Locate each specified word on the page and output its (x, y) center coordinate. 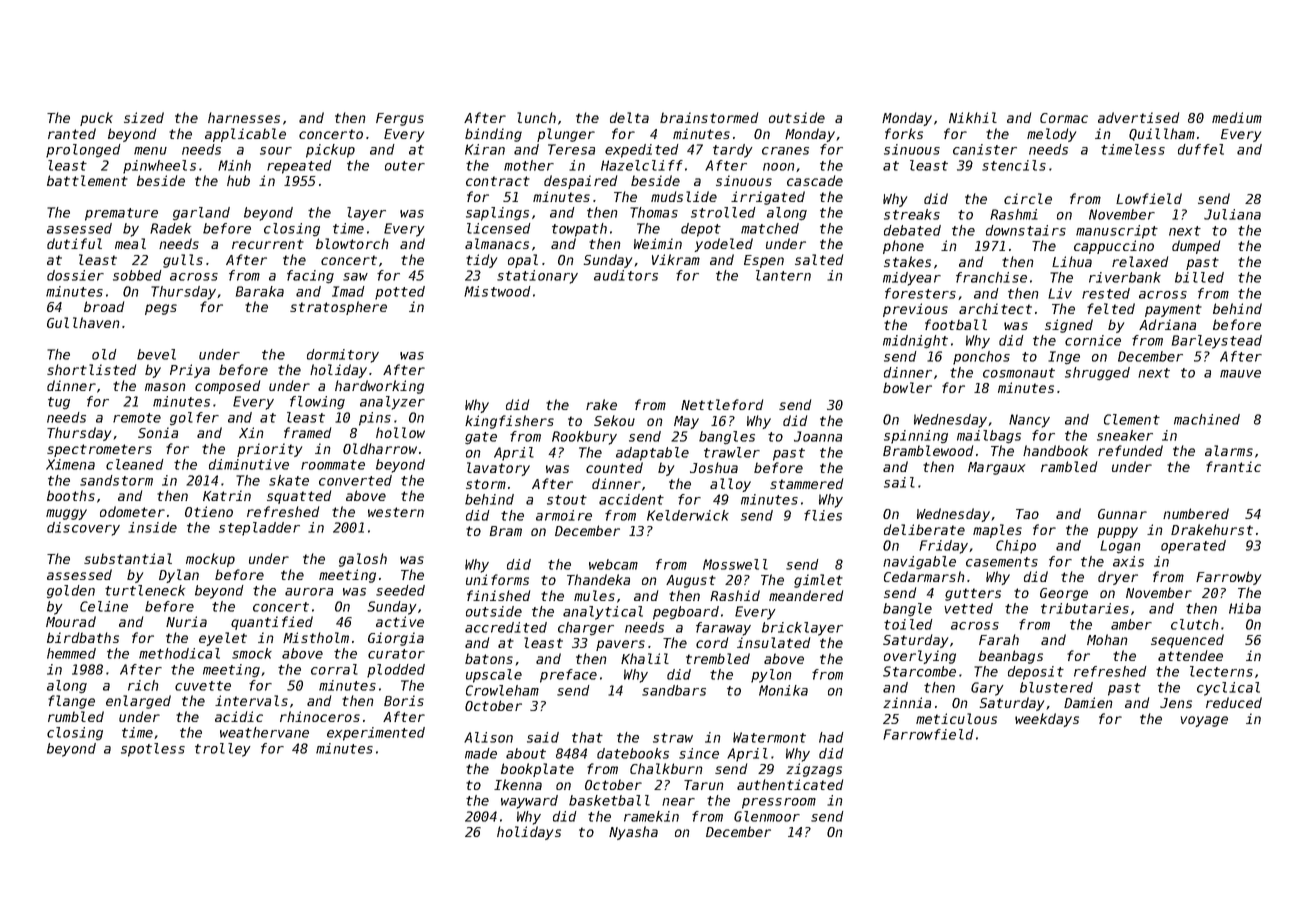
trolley (223, 750)
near (678, 802)
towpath (579, 230)
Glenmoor (767, 816)
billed (1199, 277)
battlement (87, 180)
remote (137, 418)
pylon (771, 676)
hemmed (71, 653)
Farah (999, 639)
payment (1173, 310)
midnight (915, 342)
